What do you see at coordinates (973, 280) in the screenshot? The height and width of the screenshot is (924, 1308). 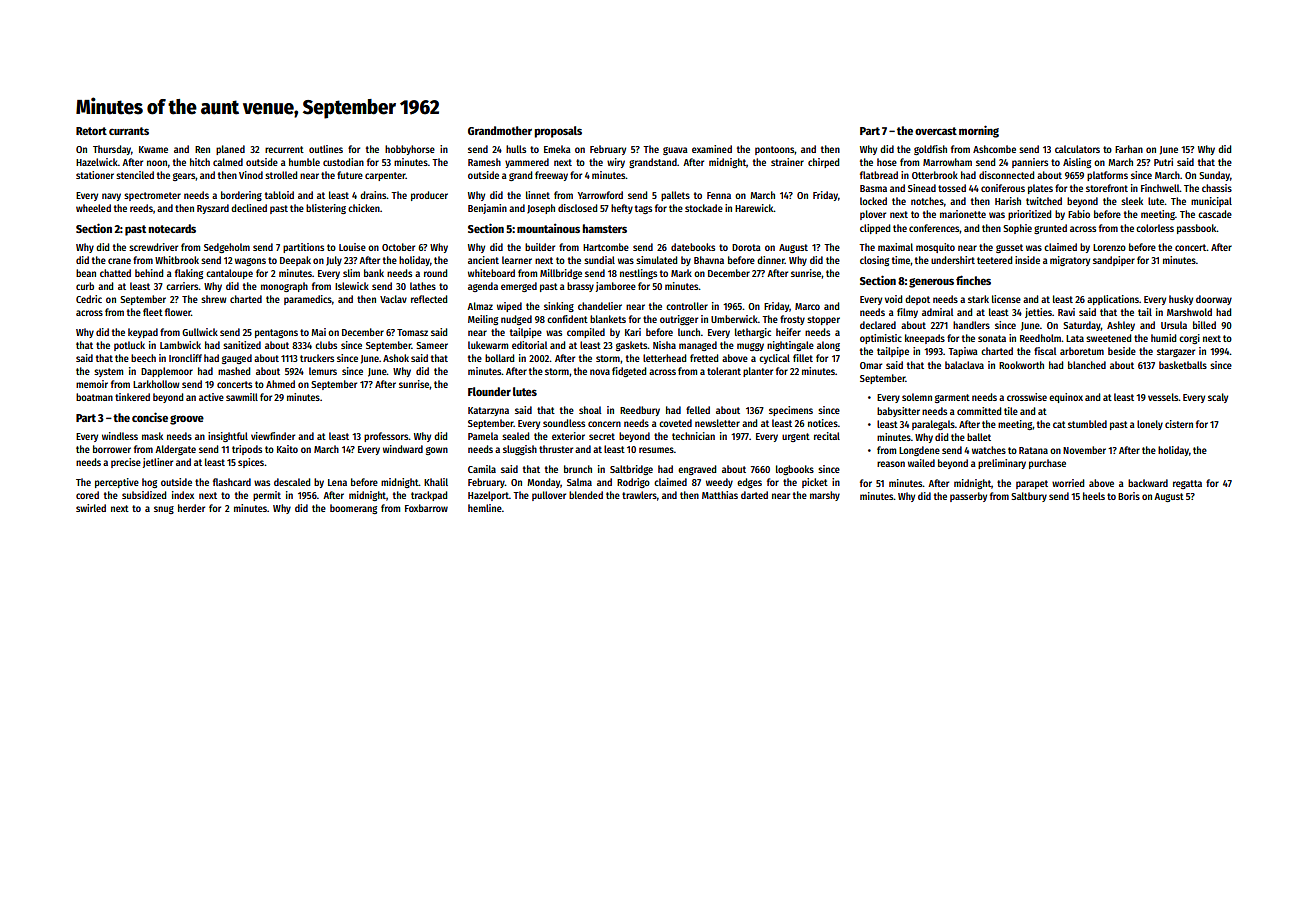 I see `finches` at bounding box center [973, 280].
